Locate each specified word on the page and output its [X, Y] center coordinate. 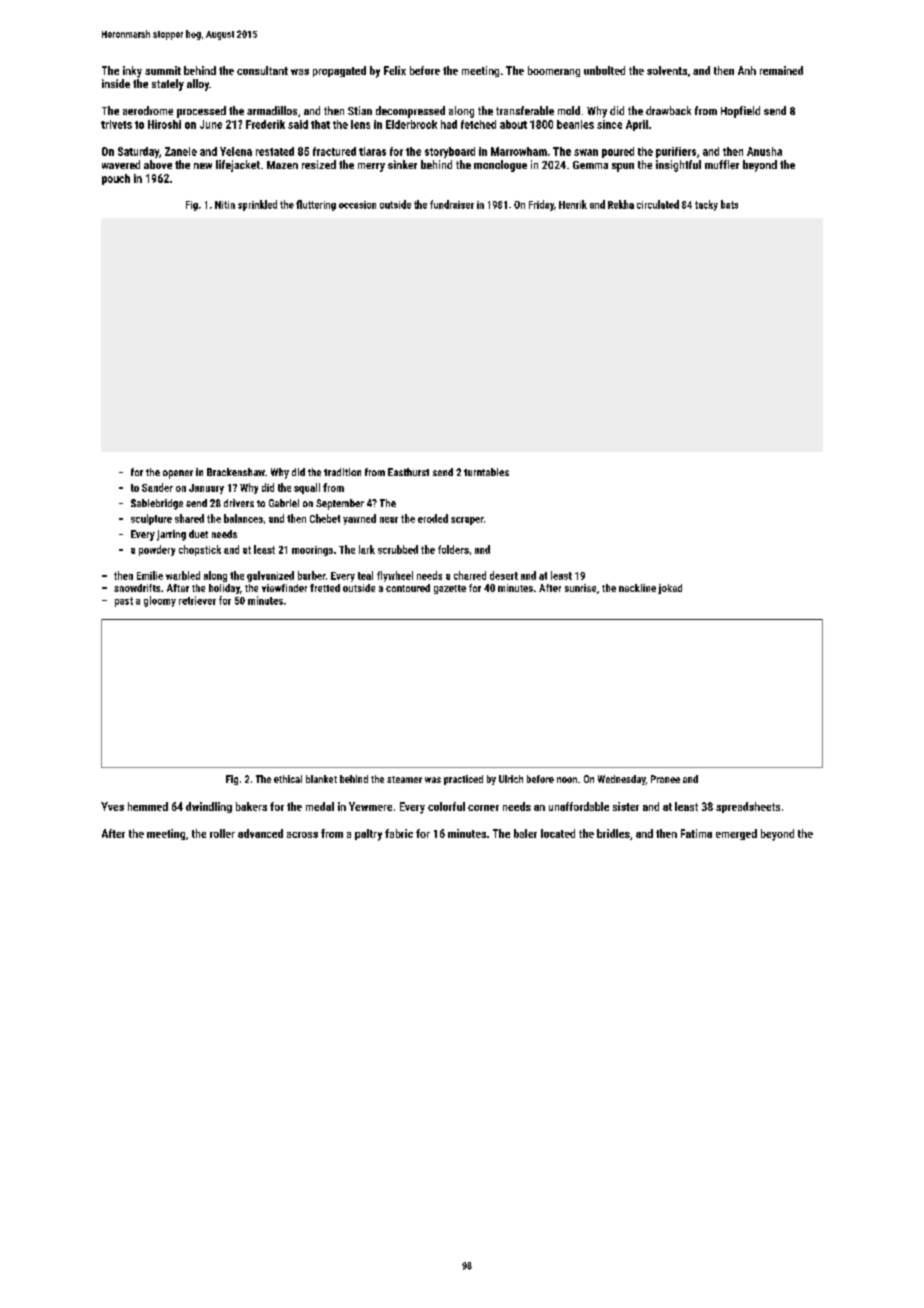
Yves [112, 806]
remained [781, 70]
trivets [116, 124]
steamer [404, 779]
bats [729, 204]
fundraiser [452, 204]
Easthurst [408, 472]
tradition [342, 472]
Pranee [665, 779]
